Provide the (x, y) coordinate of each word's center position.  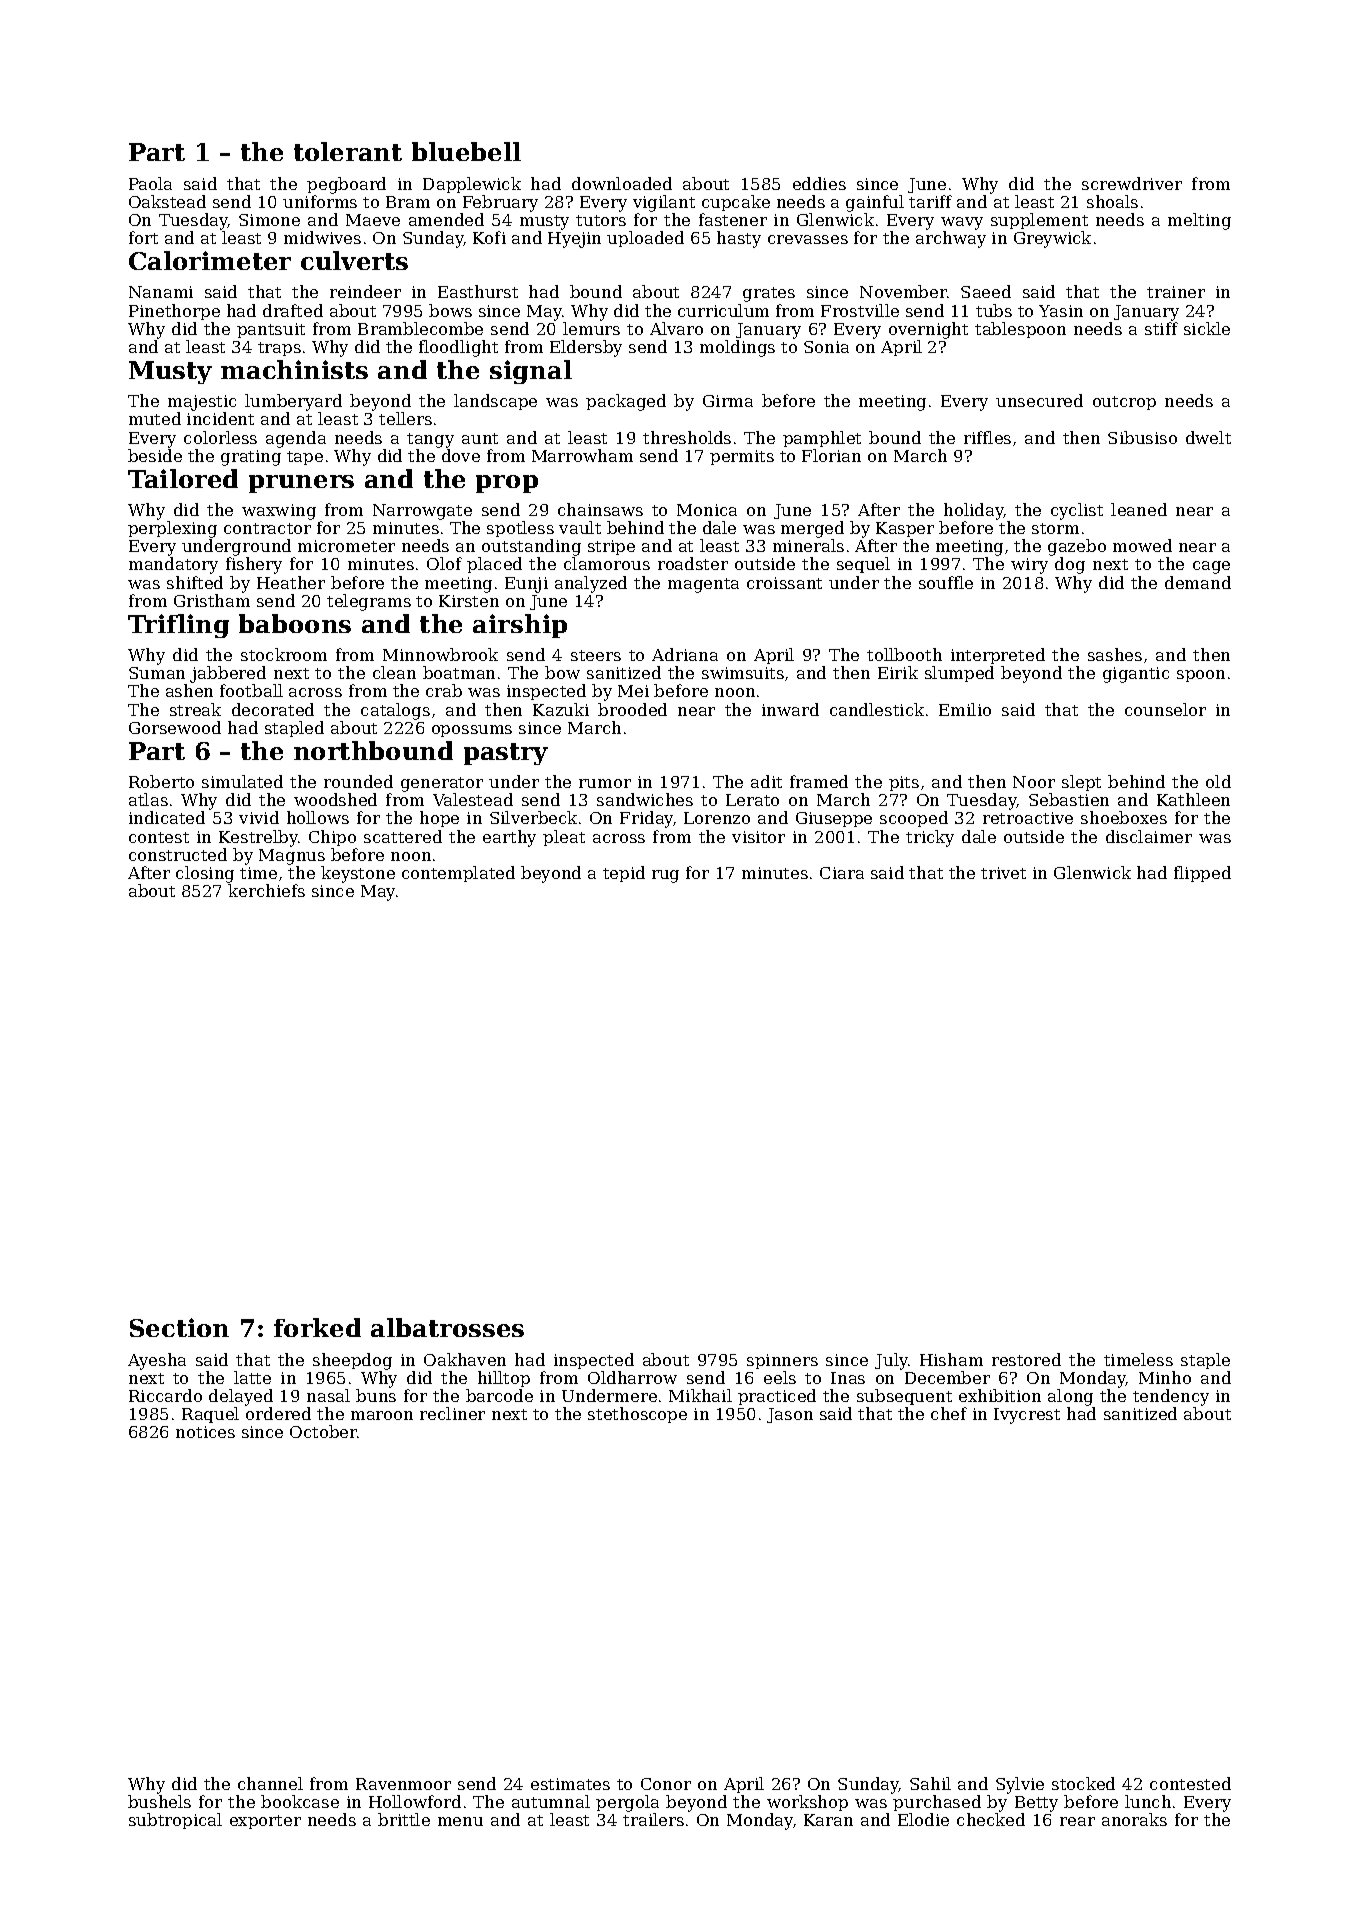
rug (665, 876)
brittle (404, 1819)
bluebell (466, 151)
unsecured (1039, 400)
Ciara (842, 873)
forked (317, 1327)
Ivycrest (1027, 1416)
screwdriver (1132, 183)
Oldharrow (632, 1377)
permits (742, 457)
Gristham (212, 600)
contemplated (458, 874)
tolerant (348, 151)
